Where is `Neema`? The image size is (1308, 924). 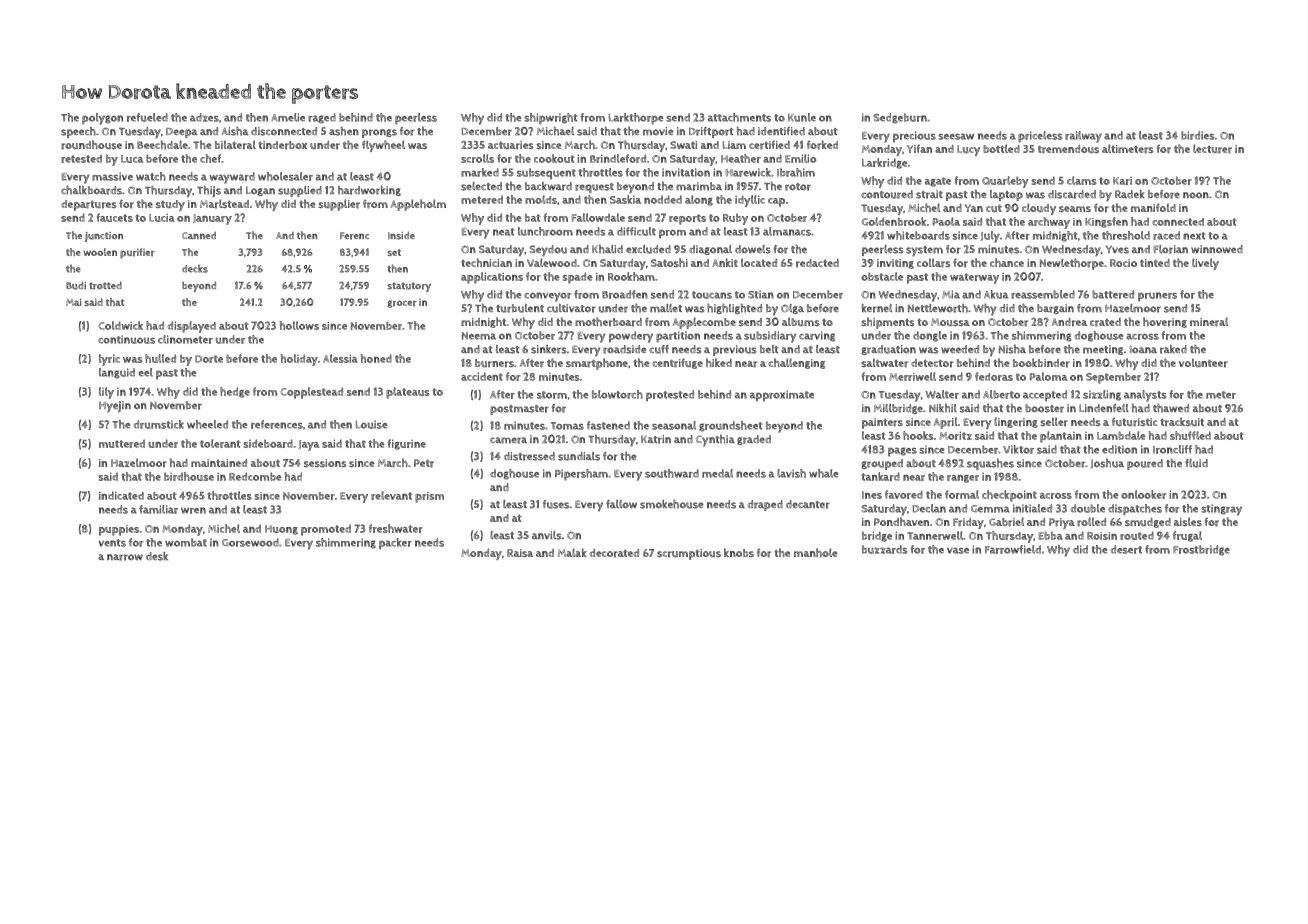
Neema is located at coordinates (479, 336).
